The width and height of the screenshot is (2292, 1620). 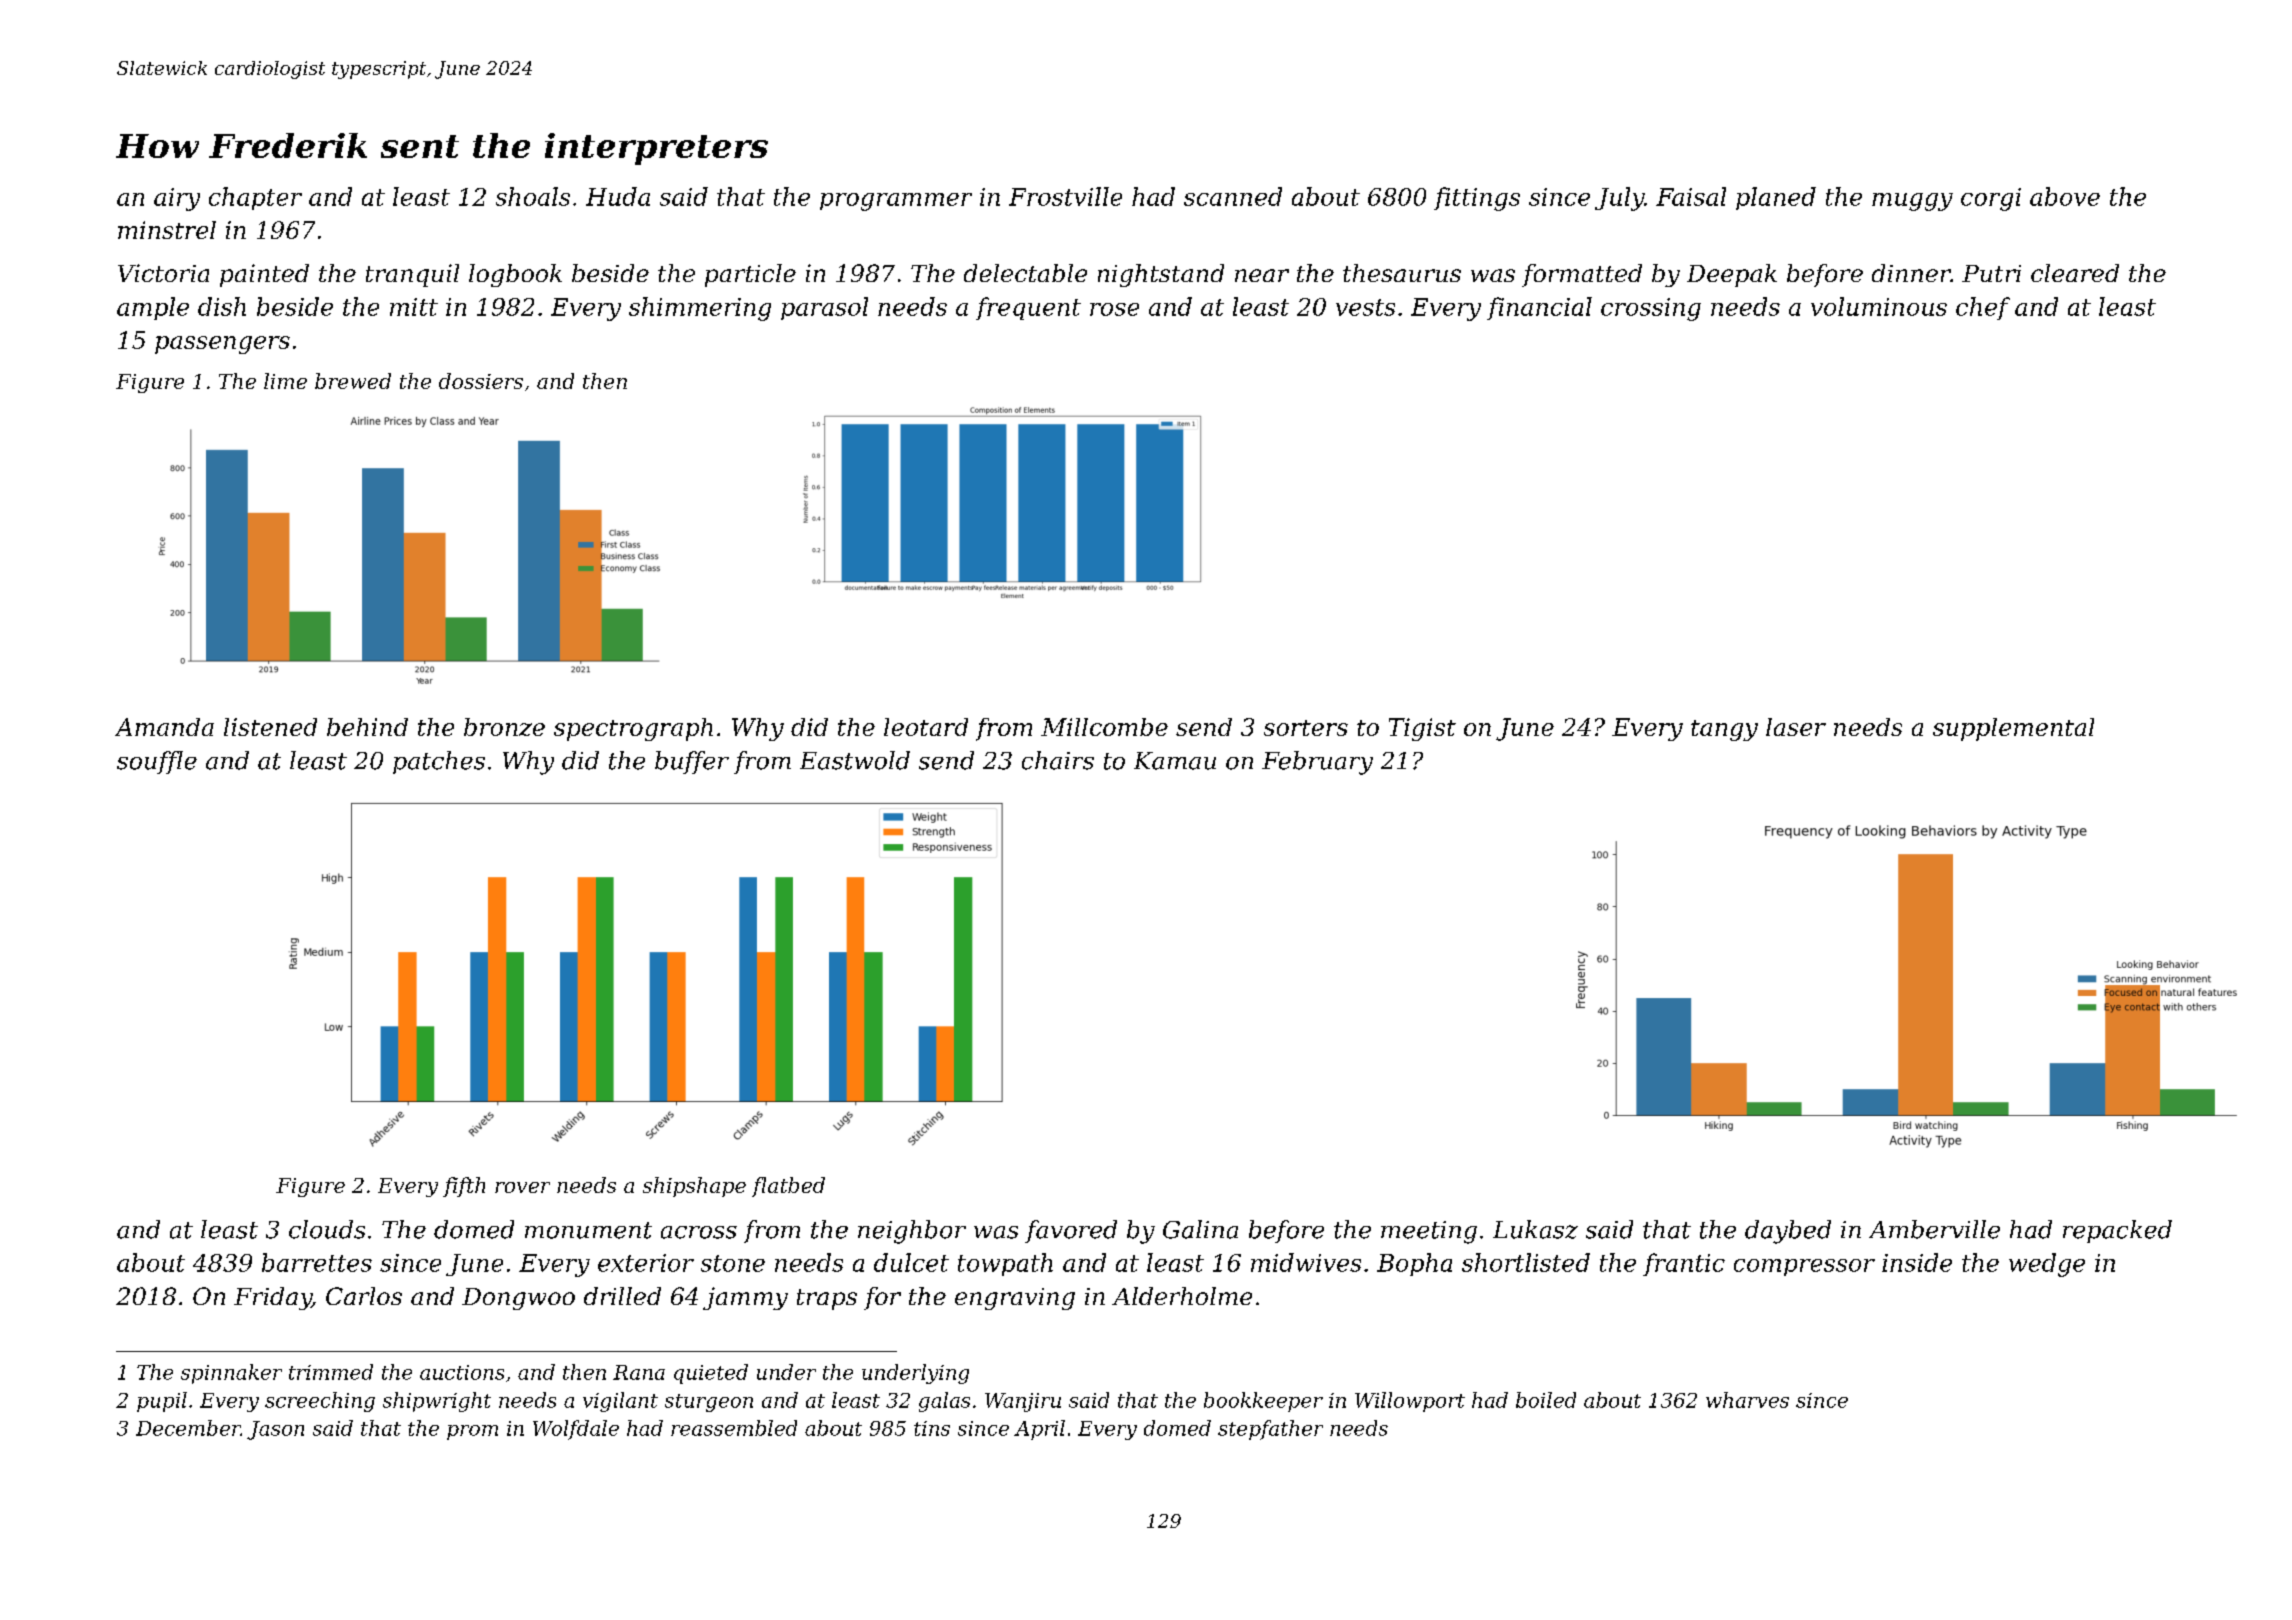 I want to click on corgi, so click(x=1991, y=199).
